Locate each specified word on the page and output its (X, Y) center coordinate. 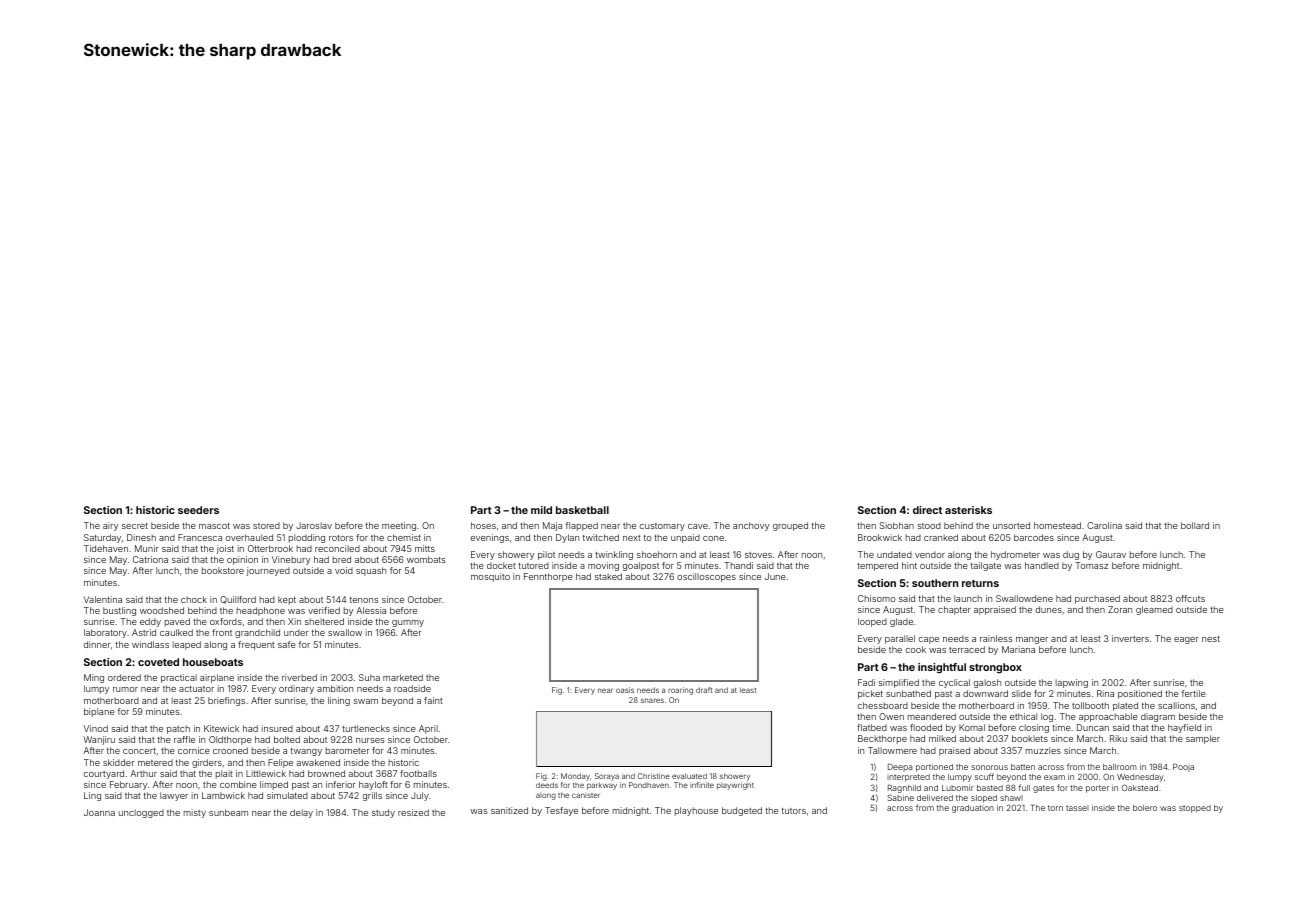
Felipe (280, 763)
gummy (408, 623)
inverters (1130, 638)
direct (927, 510)
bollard (1195, 525)
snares (652, 700)
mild (541, 510)
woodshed (162, 610)
